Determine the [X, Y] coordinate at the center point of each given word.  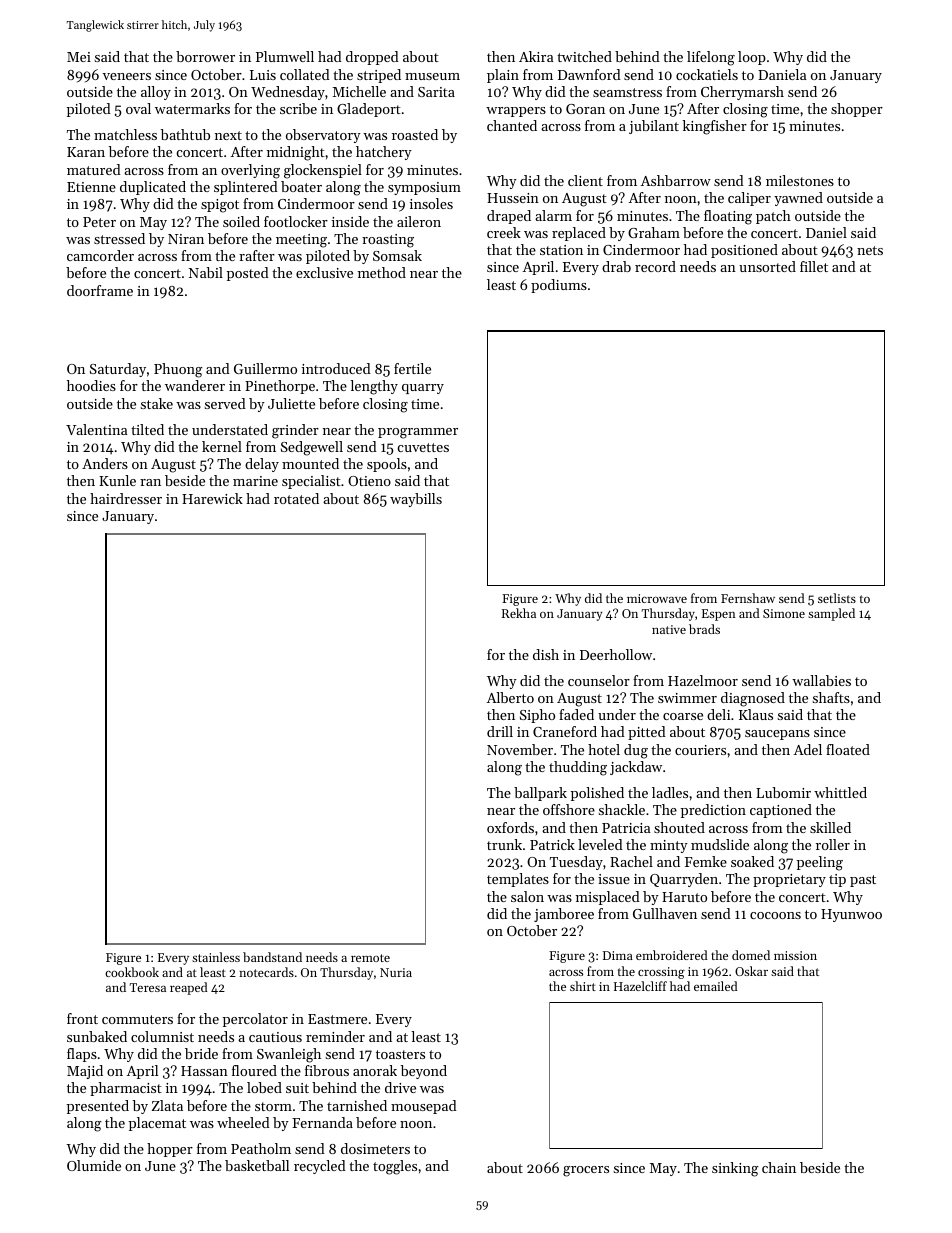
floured [254, 1070]
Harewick [212, 498]
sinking [735, 1169]
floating [728, 217]
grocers [586, 1171]
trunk [504, 844]
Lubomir [783, 792]
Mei [79, 57]
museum [432, 76]
